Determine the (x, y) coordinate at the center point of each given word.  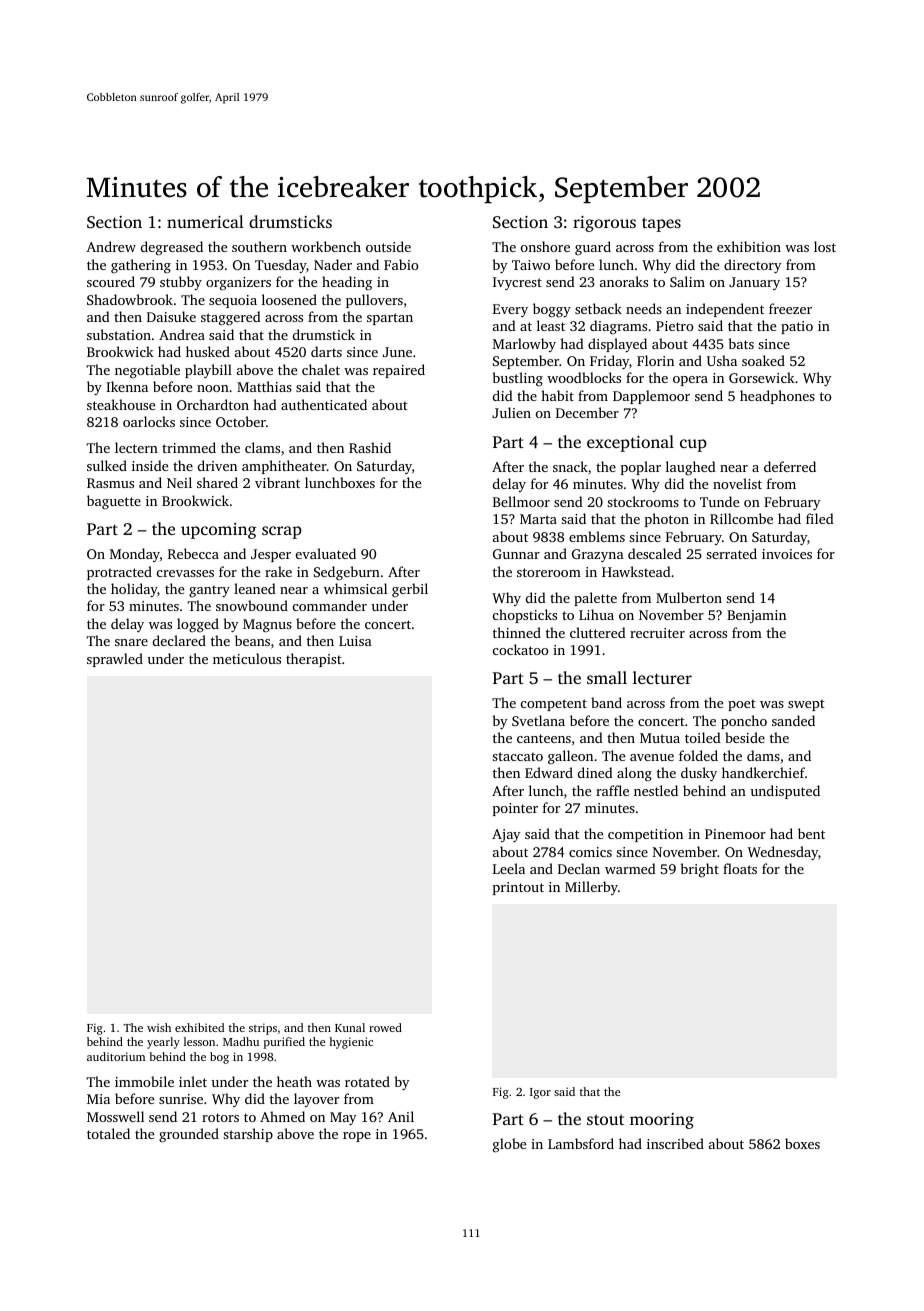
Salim (687, 281)
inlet (193, 1081)
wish (159, 1027)
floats (740, 868)
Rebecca (193, 553)
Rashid (370, 447)
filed (820, 518)
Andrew (111, 246)
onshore (545, 246)
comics (590, 852)
